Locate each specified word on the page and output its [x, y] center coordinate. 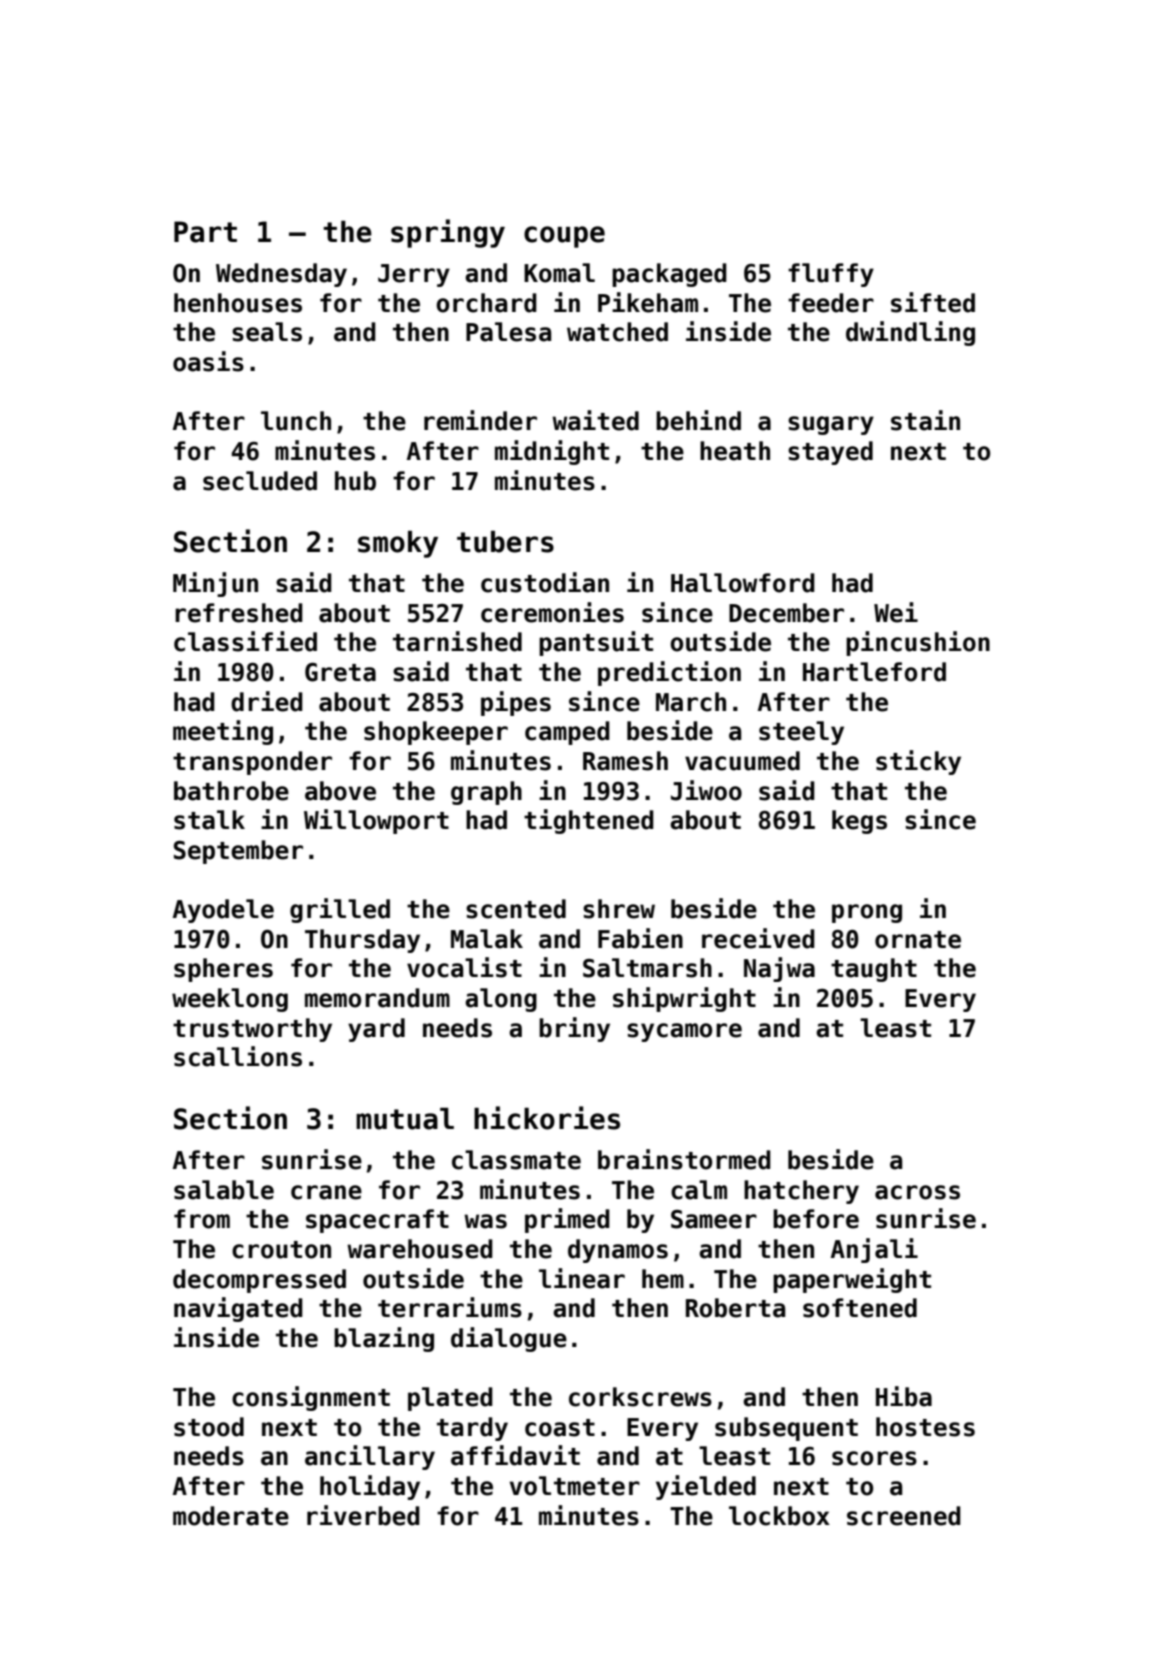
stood [209, 1427]
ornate [918, 940]
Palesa [508, 332]
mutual [405, 1119]
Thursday [362, 941]
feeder [831, 303]
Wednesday [281, 275]
